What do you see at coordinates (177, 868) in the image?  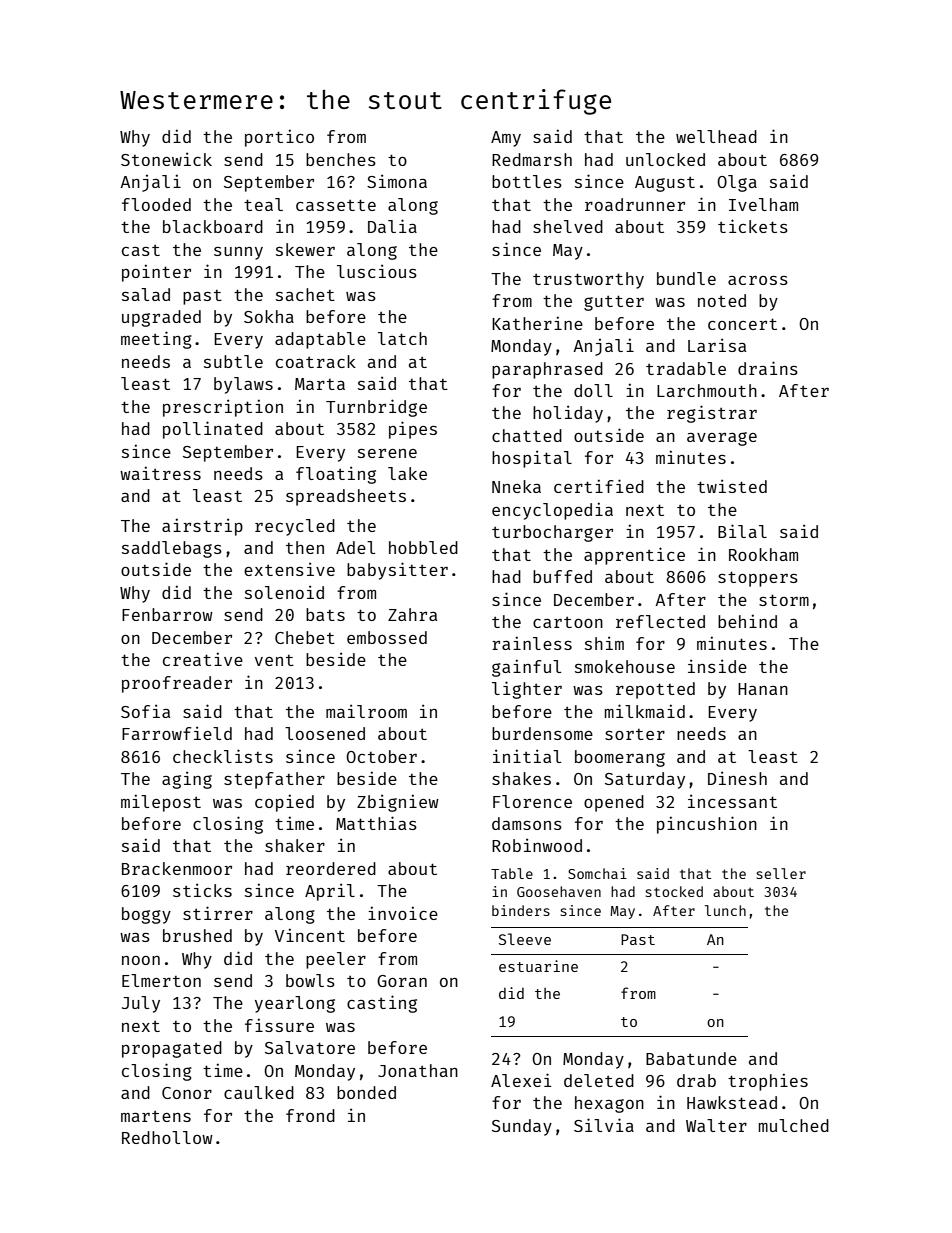 I see `Brackenmoor` at bounding box center [177, 868].
